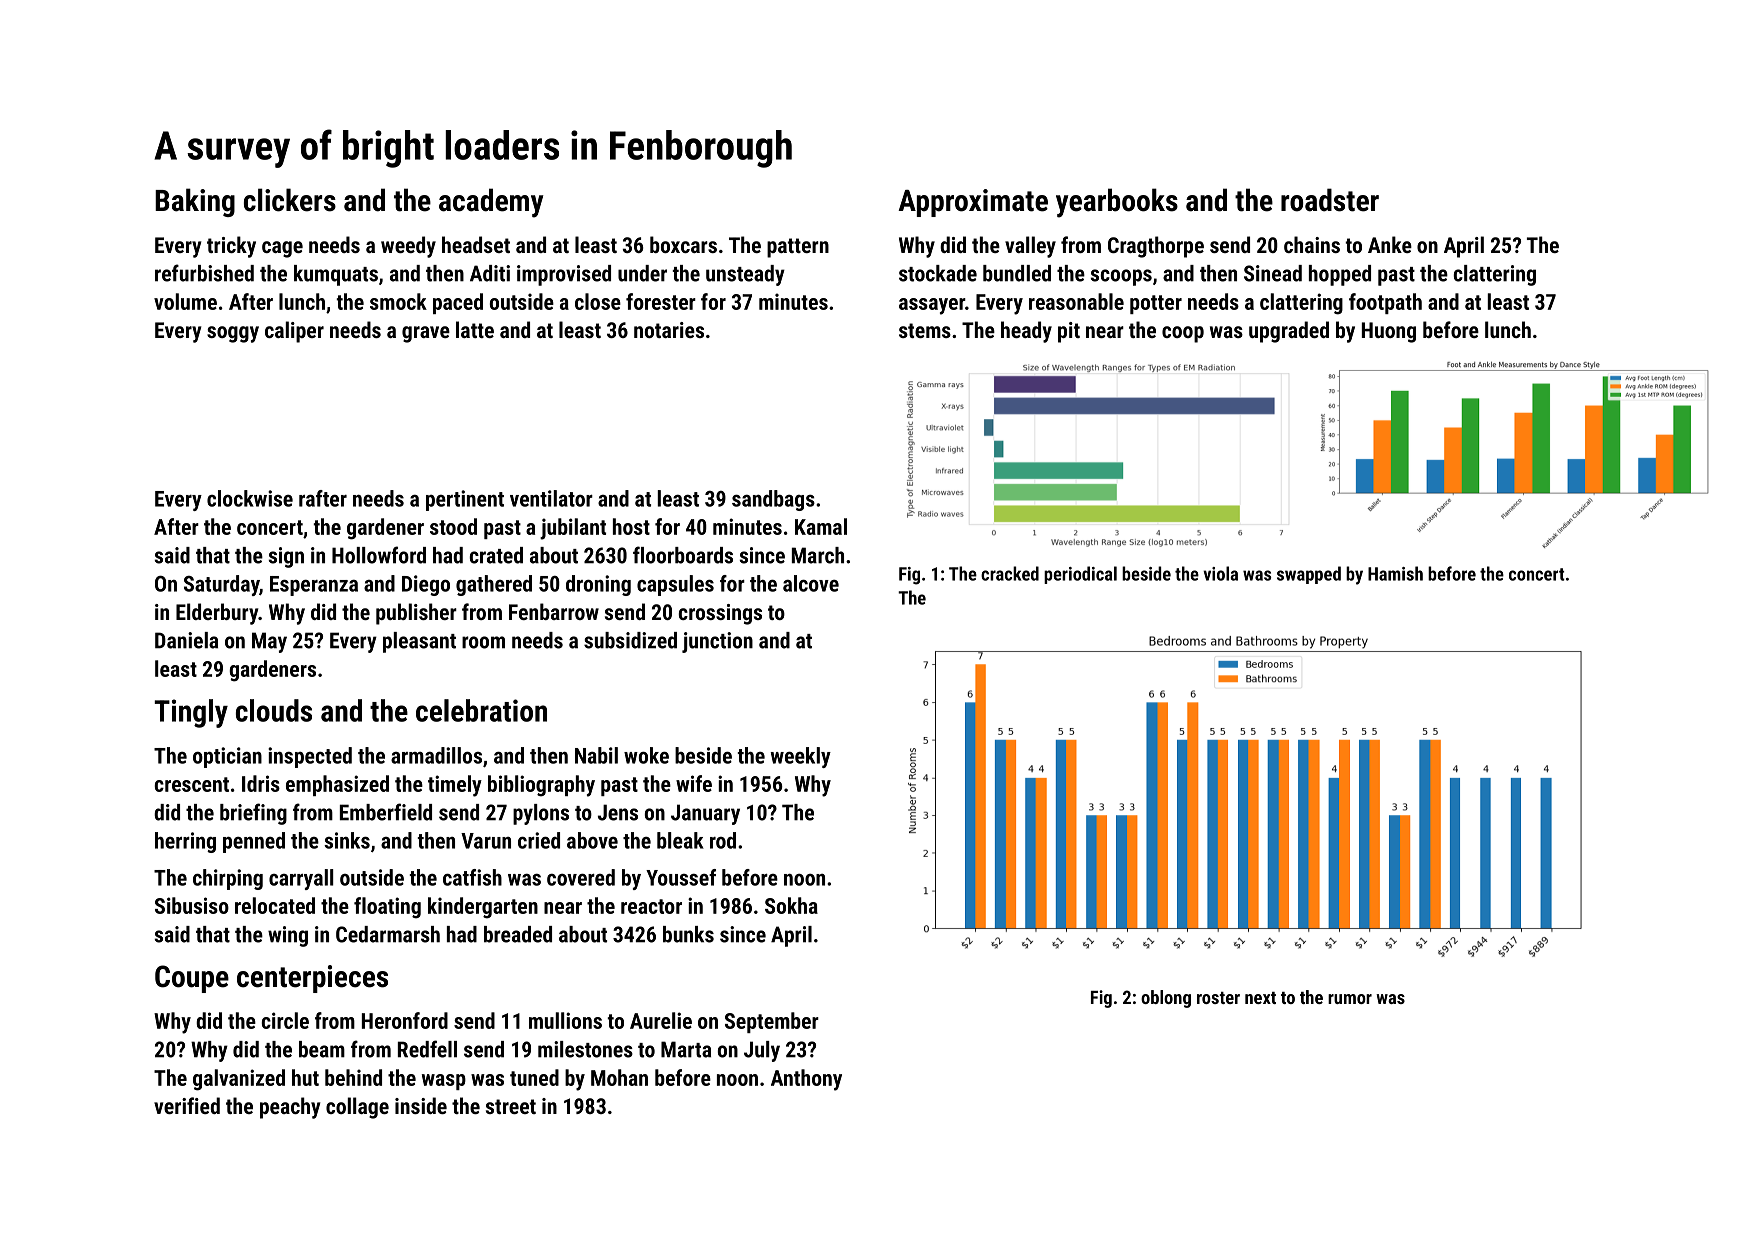  I want to click on verified, so click(187, 1105).
